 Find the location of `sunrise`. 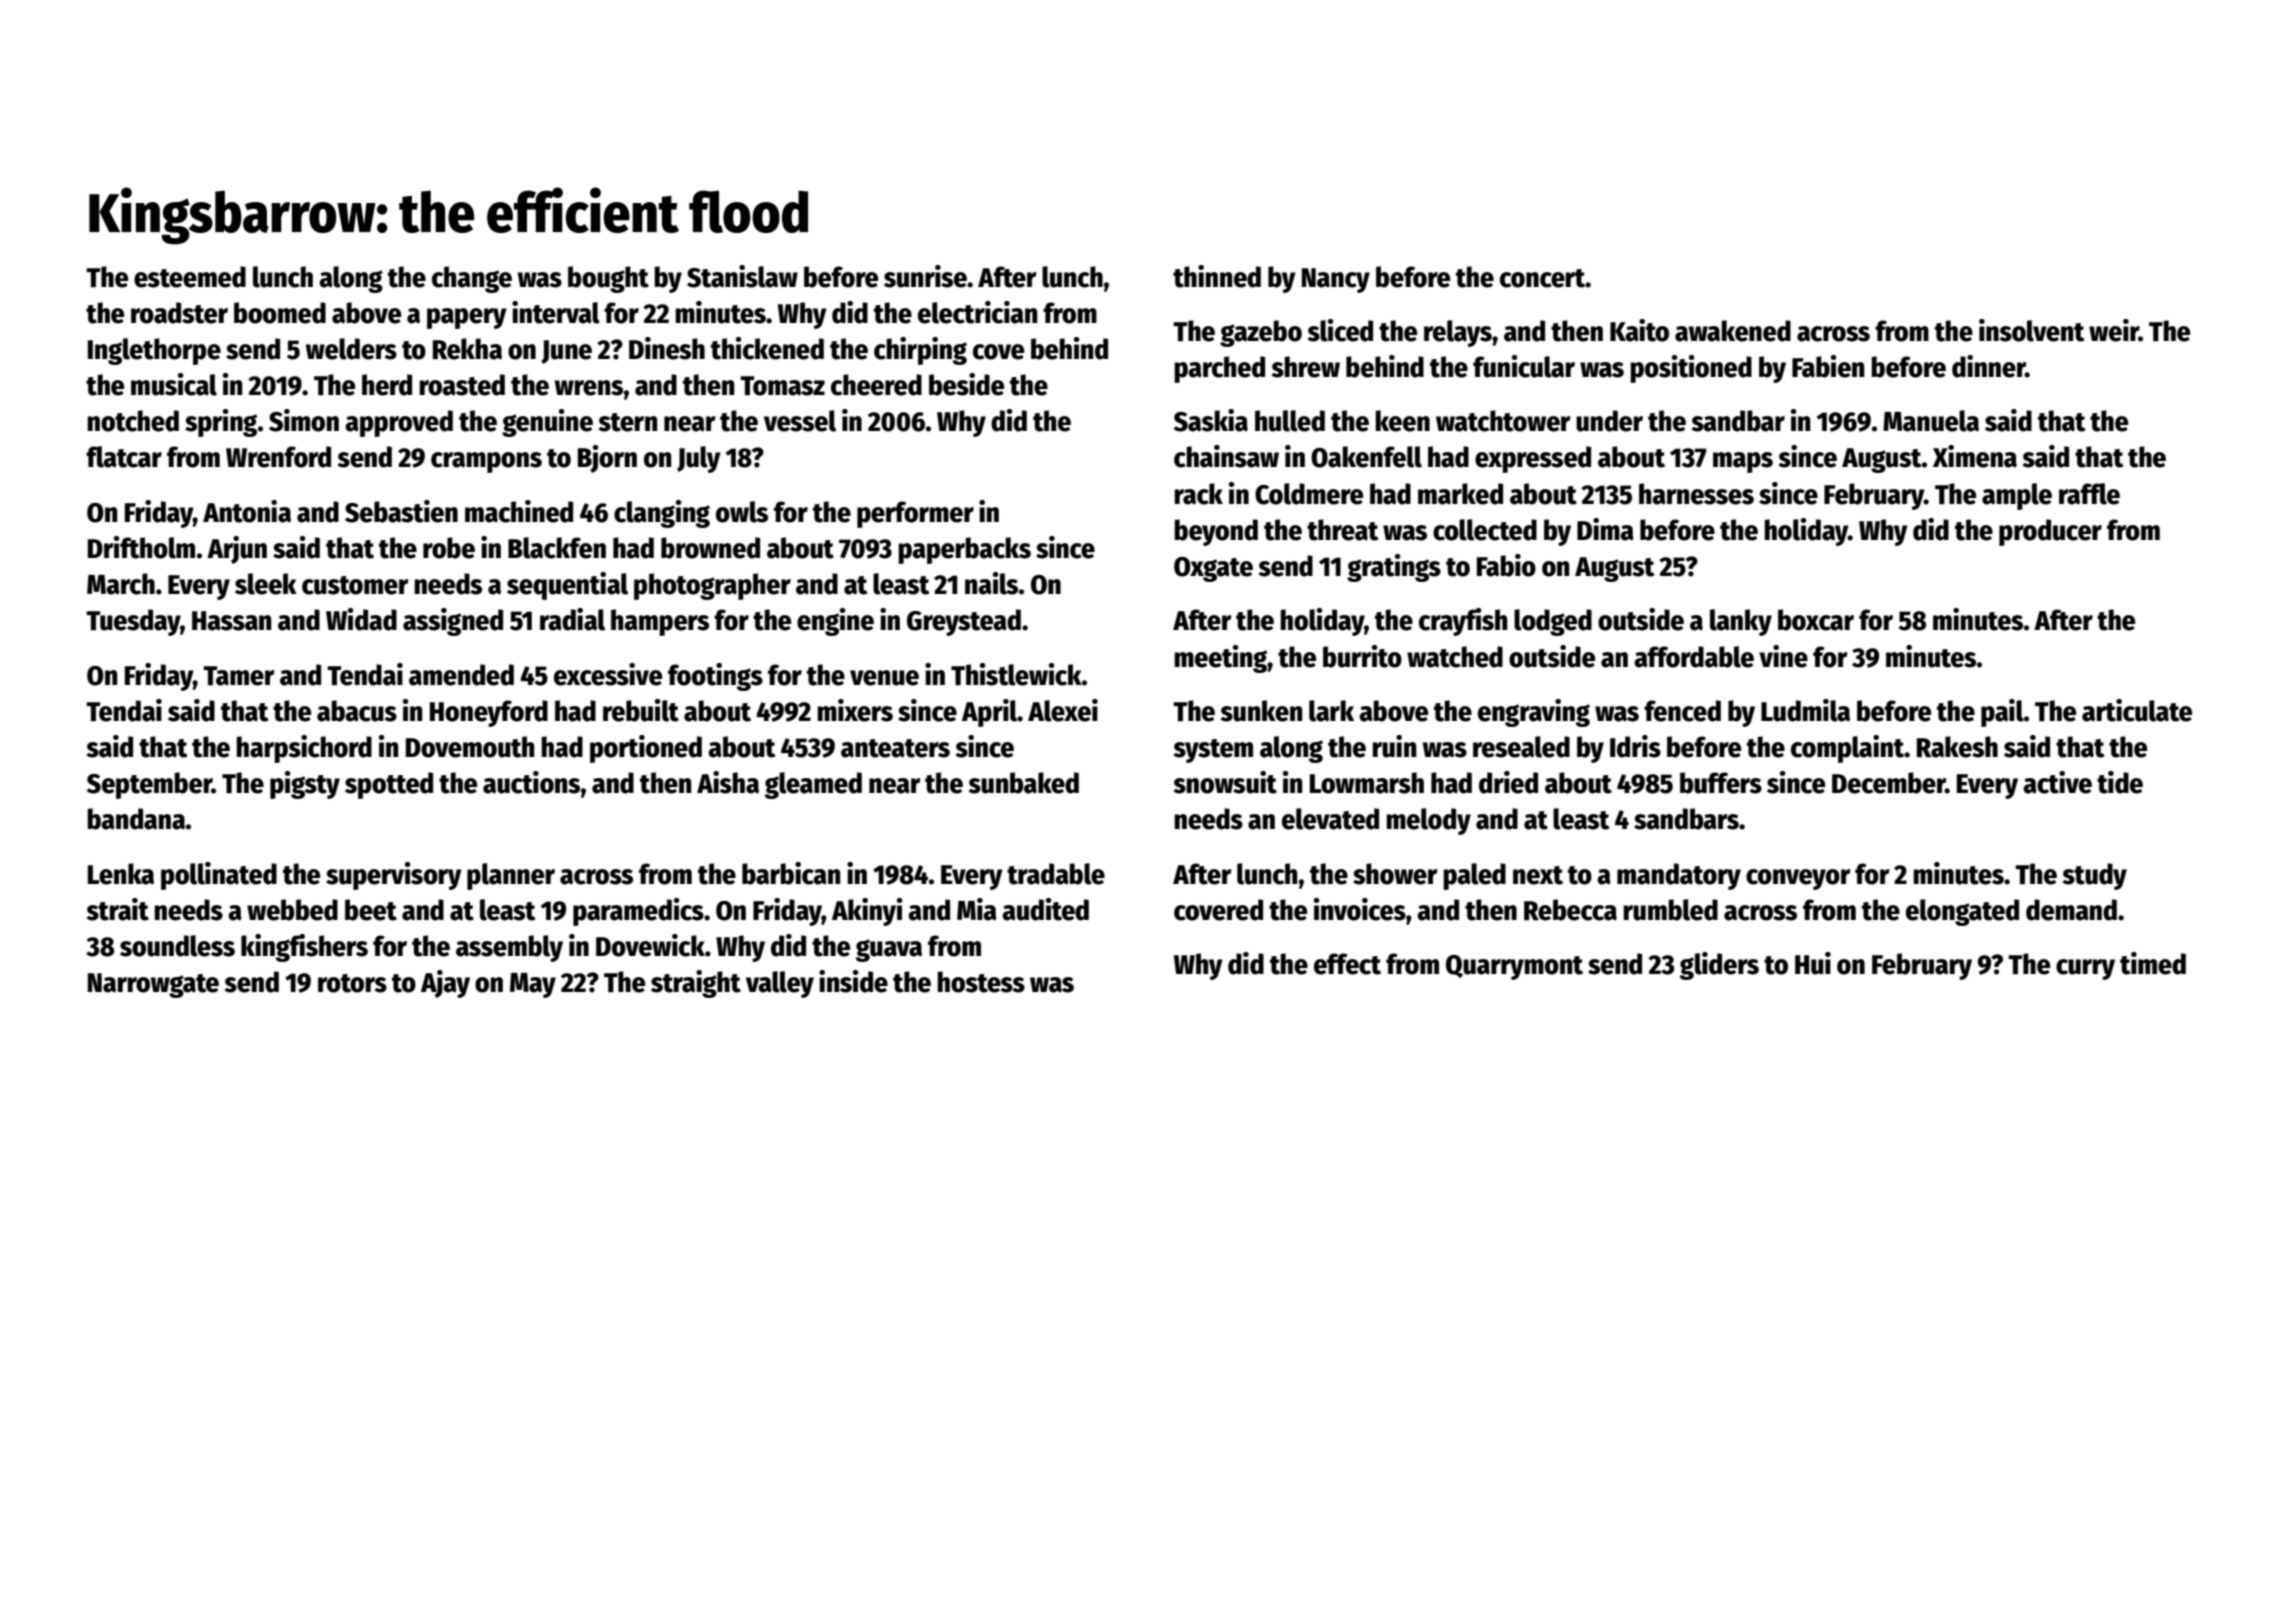

sunrise is located at coordinates (925, 276).
